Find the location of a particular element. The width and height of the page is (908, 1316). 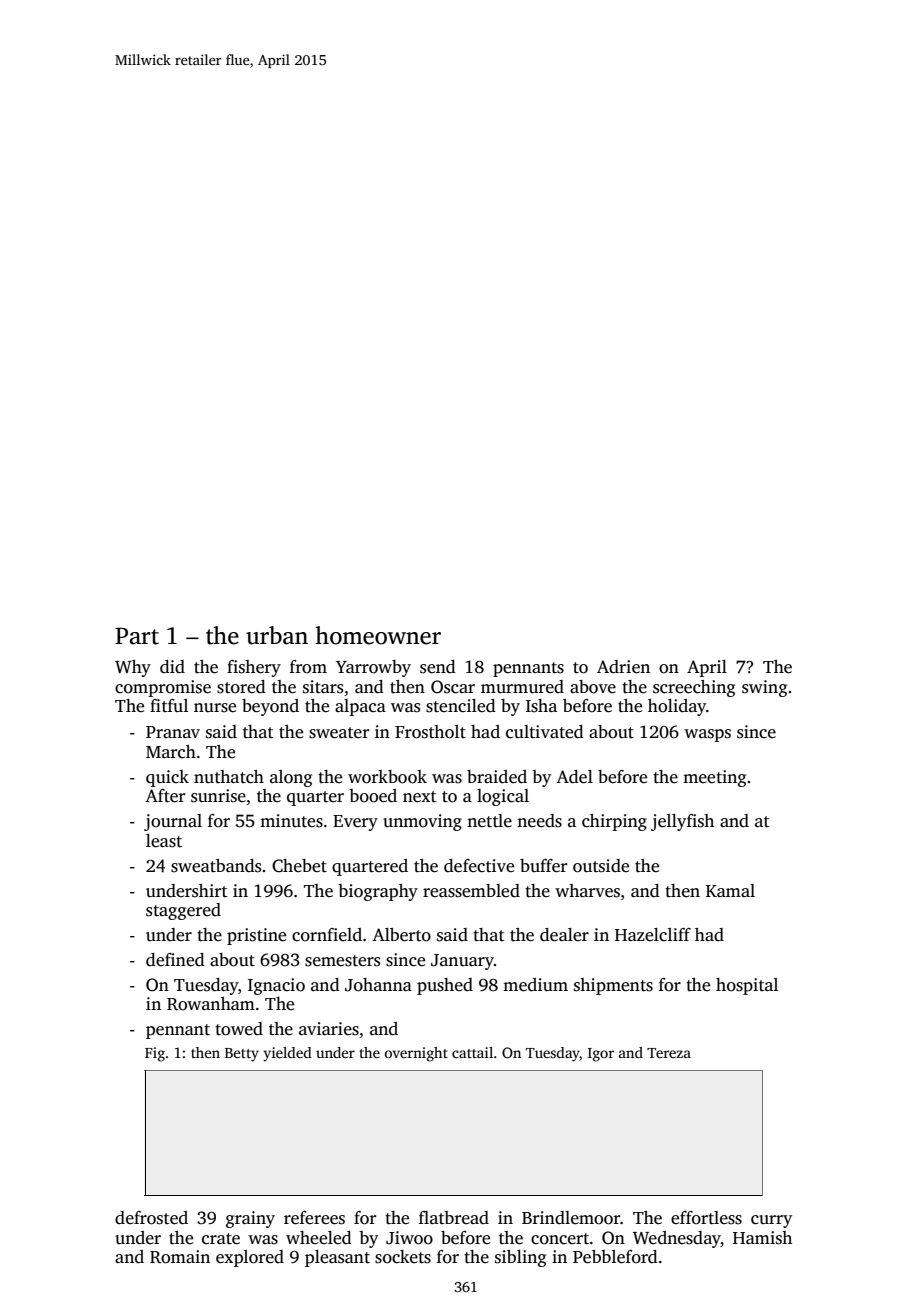

referees is located at coordinates (314, 1218).
